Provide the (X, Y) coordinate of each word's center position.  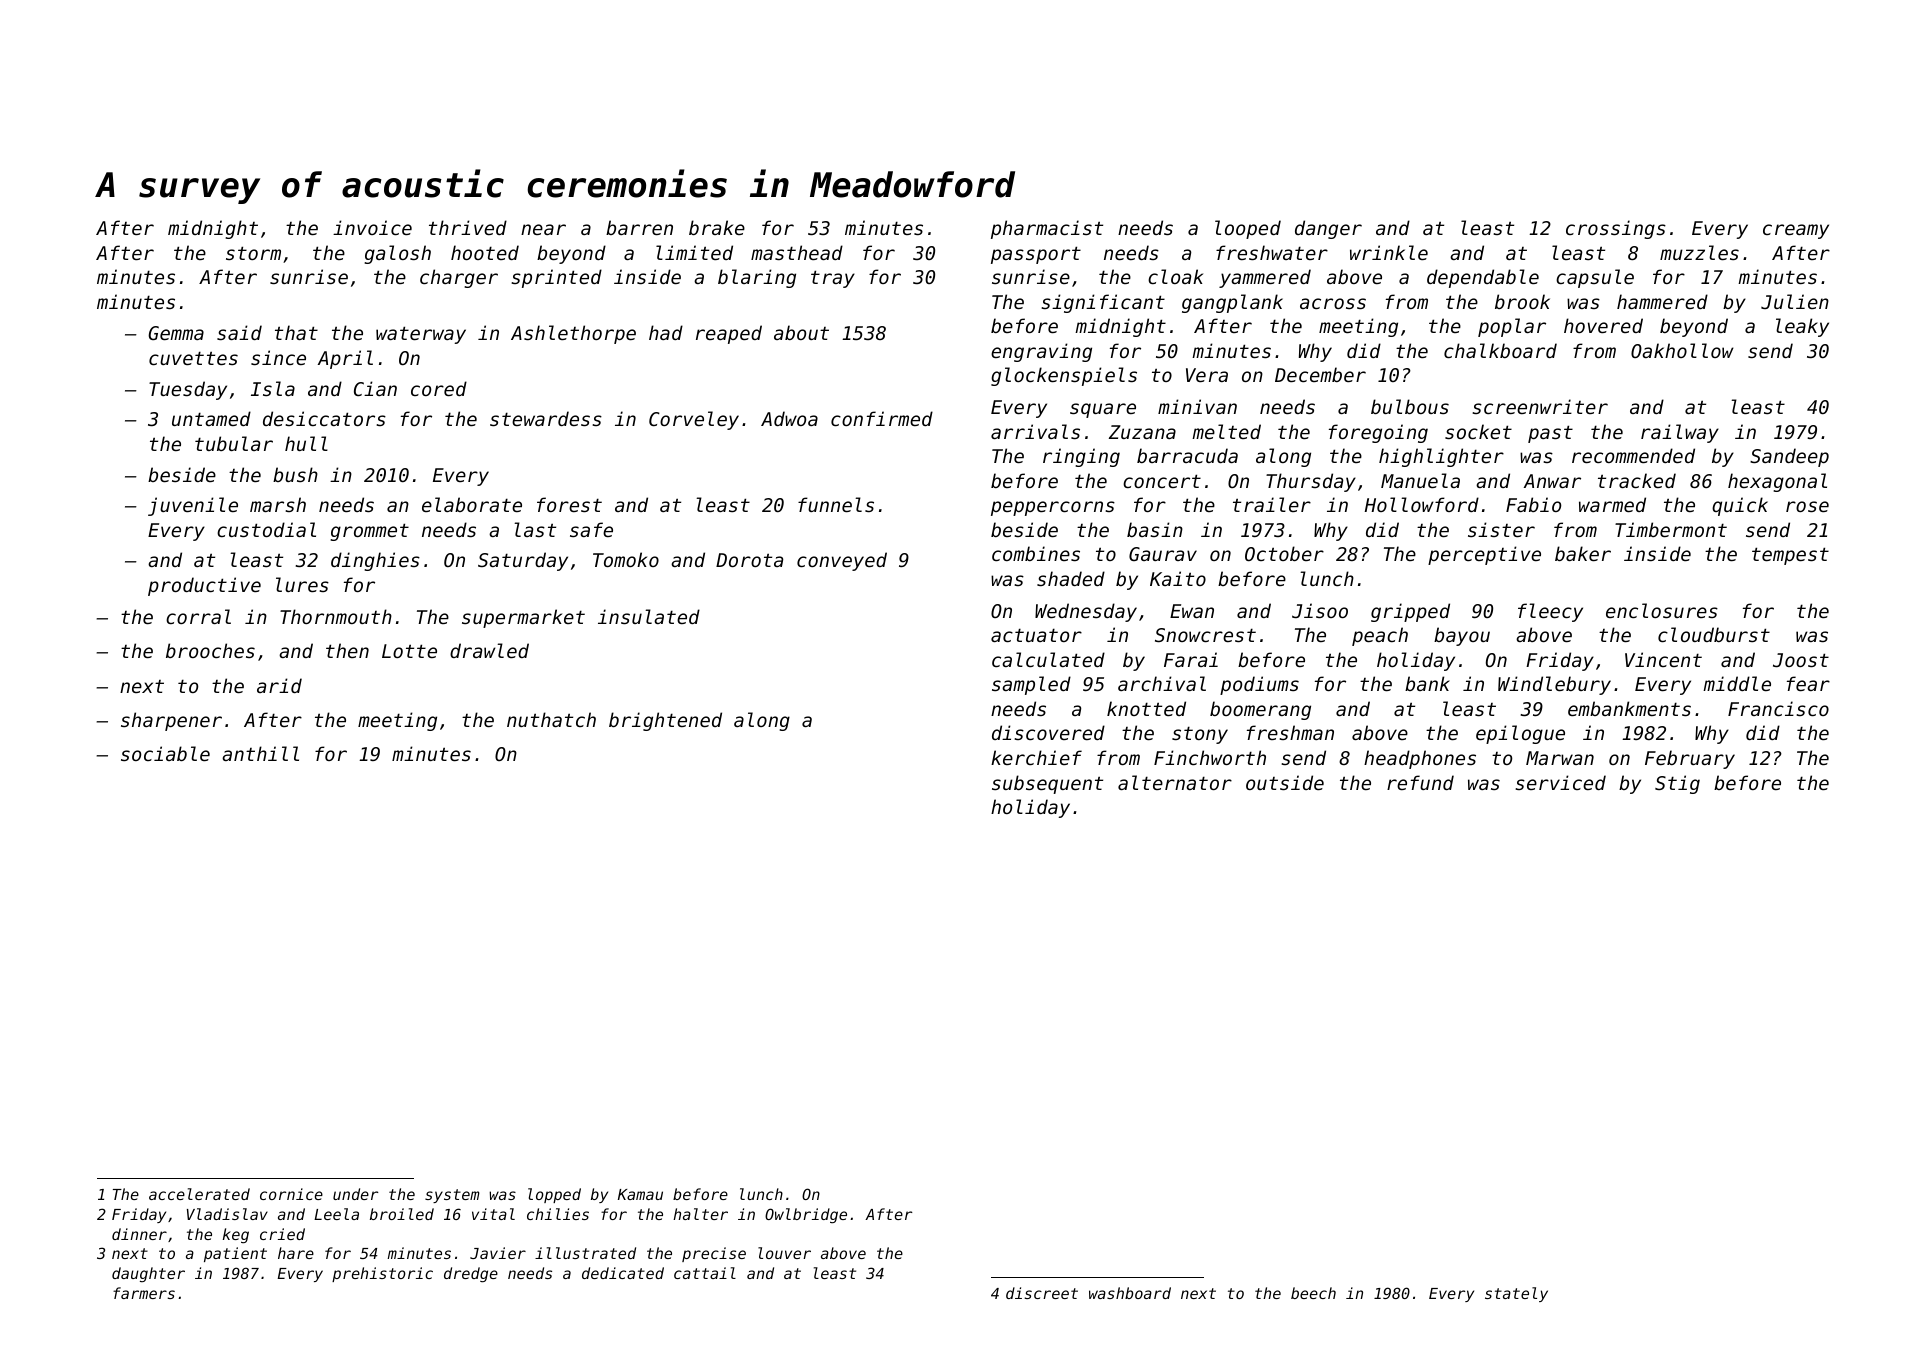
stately (1516, 1294)
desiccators (324, 418)
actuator (1036, 635)
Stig (1677, 784)
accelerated (199, 1194)
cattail (705, 1273)
